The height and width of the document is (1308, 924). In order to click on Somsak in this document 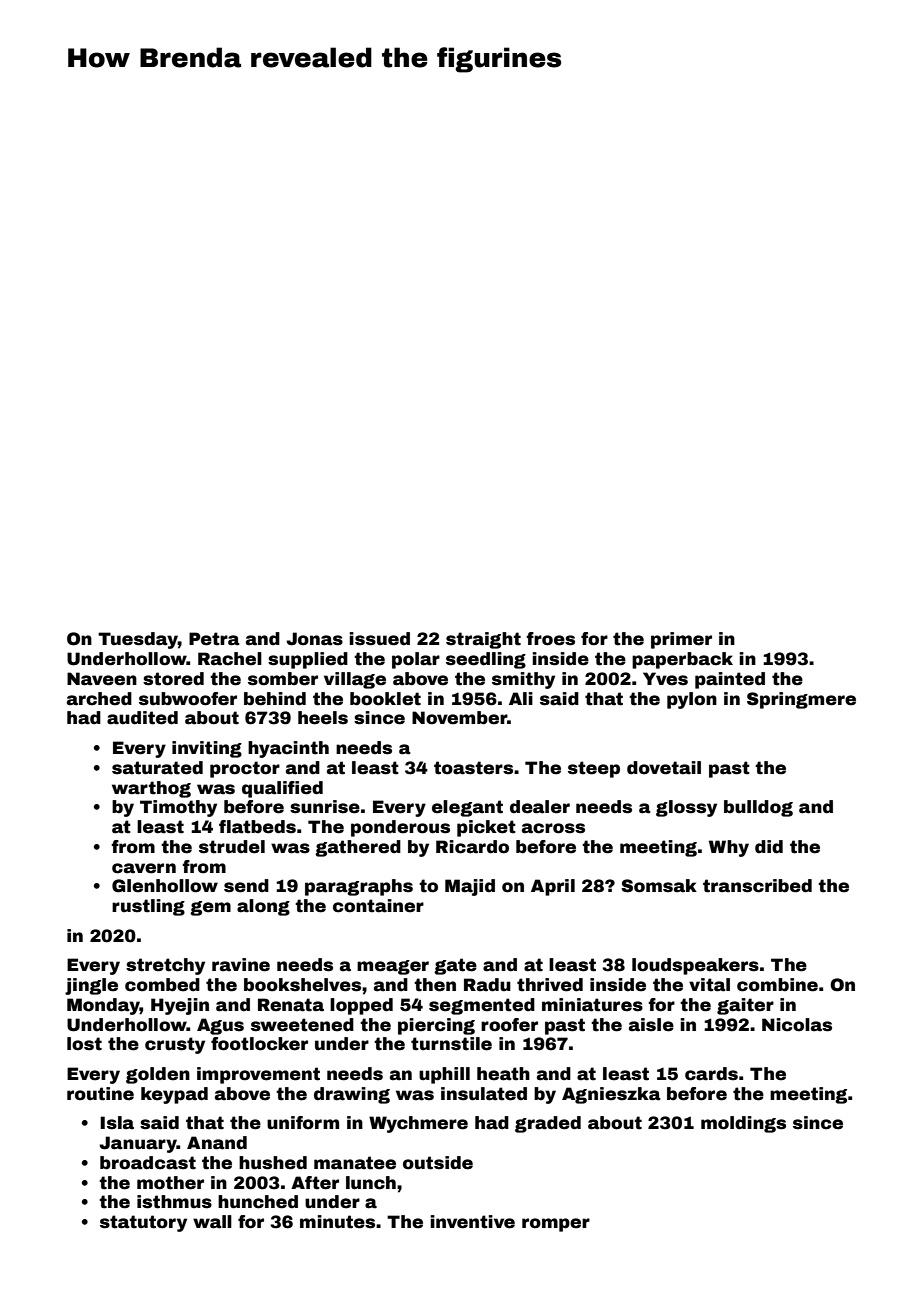, I will do `click(659, 886)`.
